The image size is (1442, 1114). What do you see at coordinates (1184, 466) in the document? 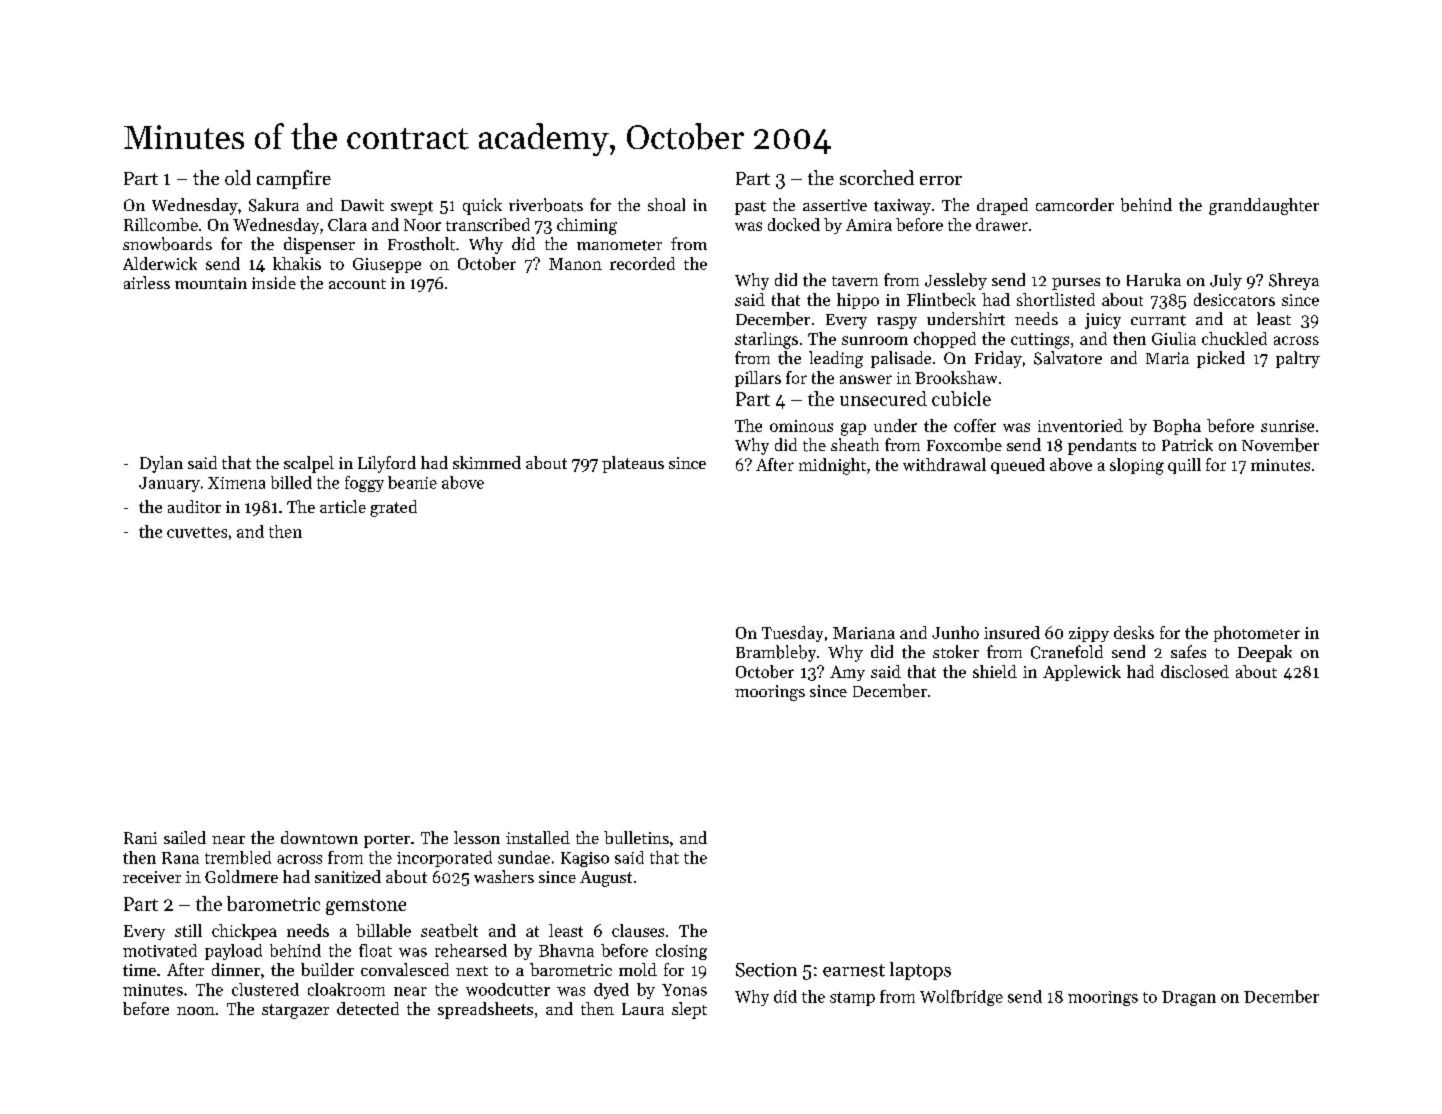
I see `quill` at bounding box center [1184, 466].
